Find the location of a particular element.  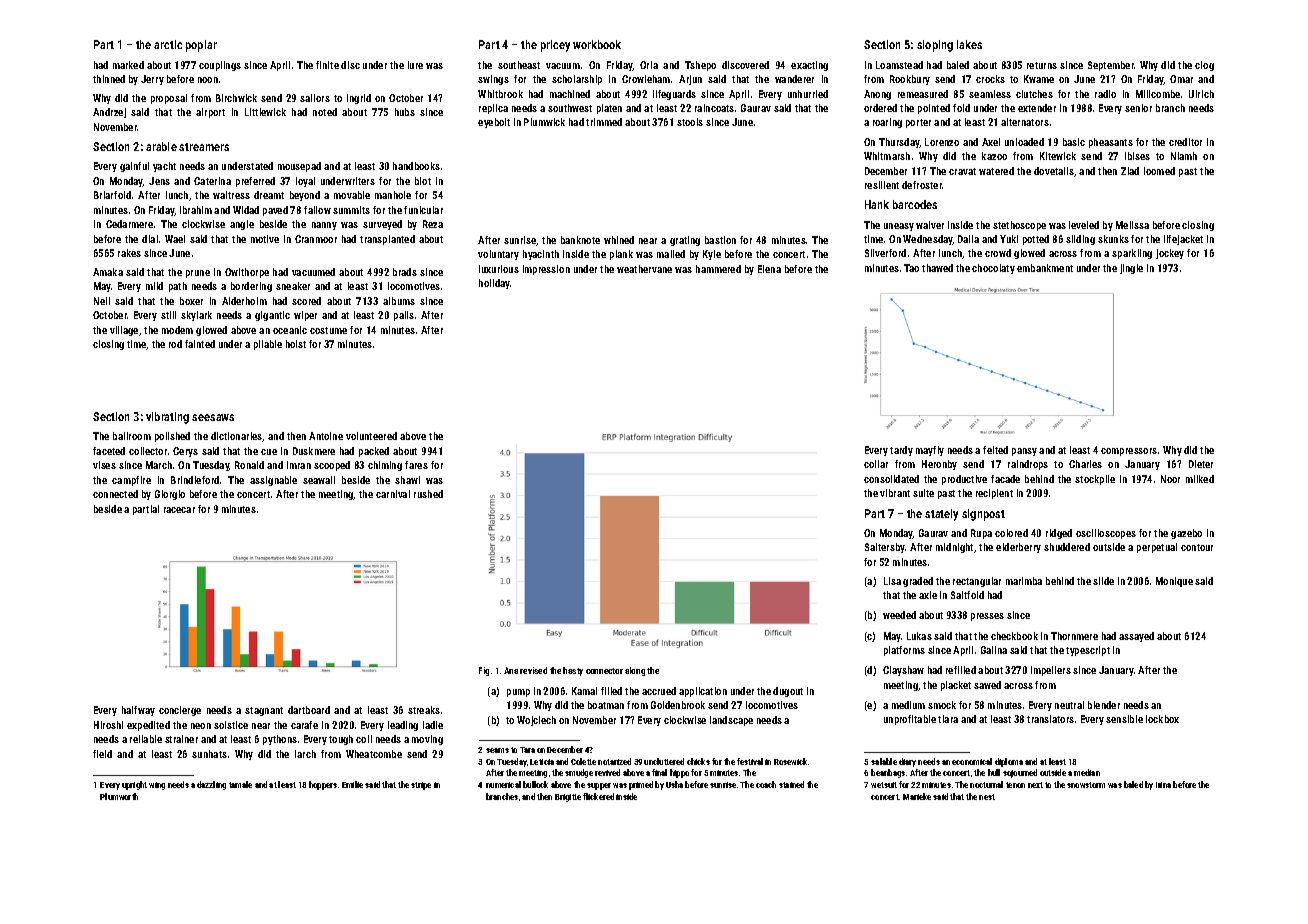

holiday is located at coordinates (494, 284).
